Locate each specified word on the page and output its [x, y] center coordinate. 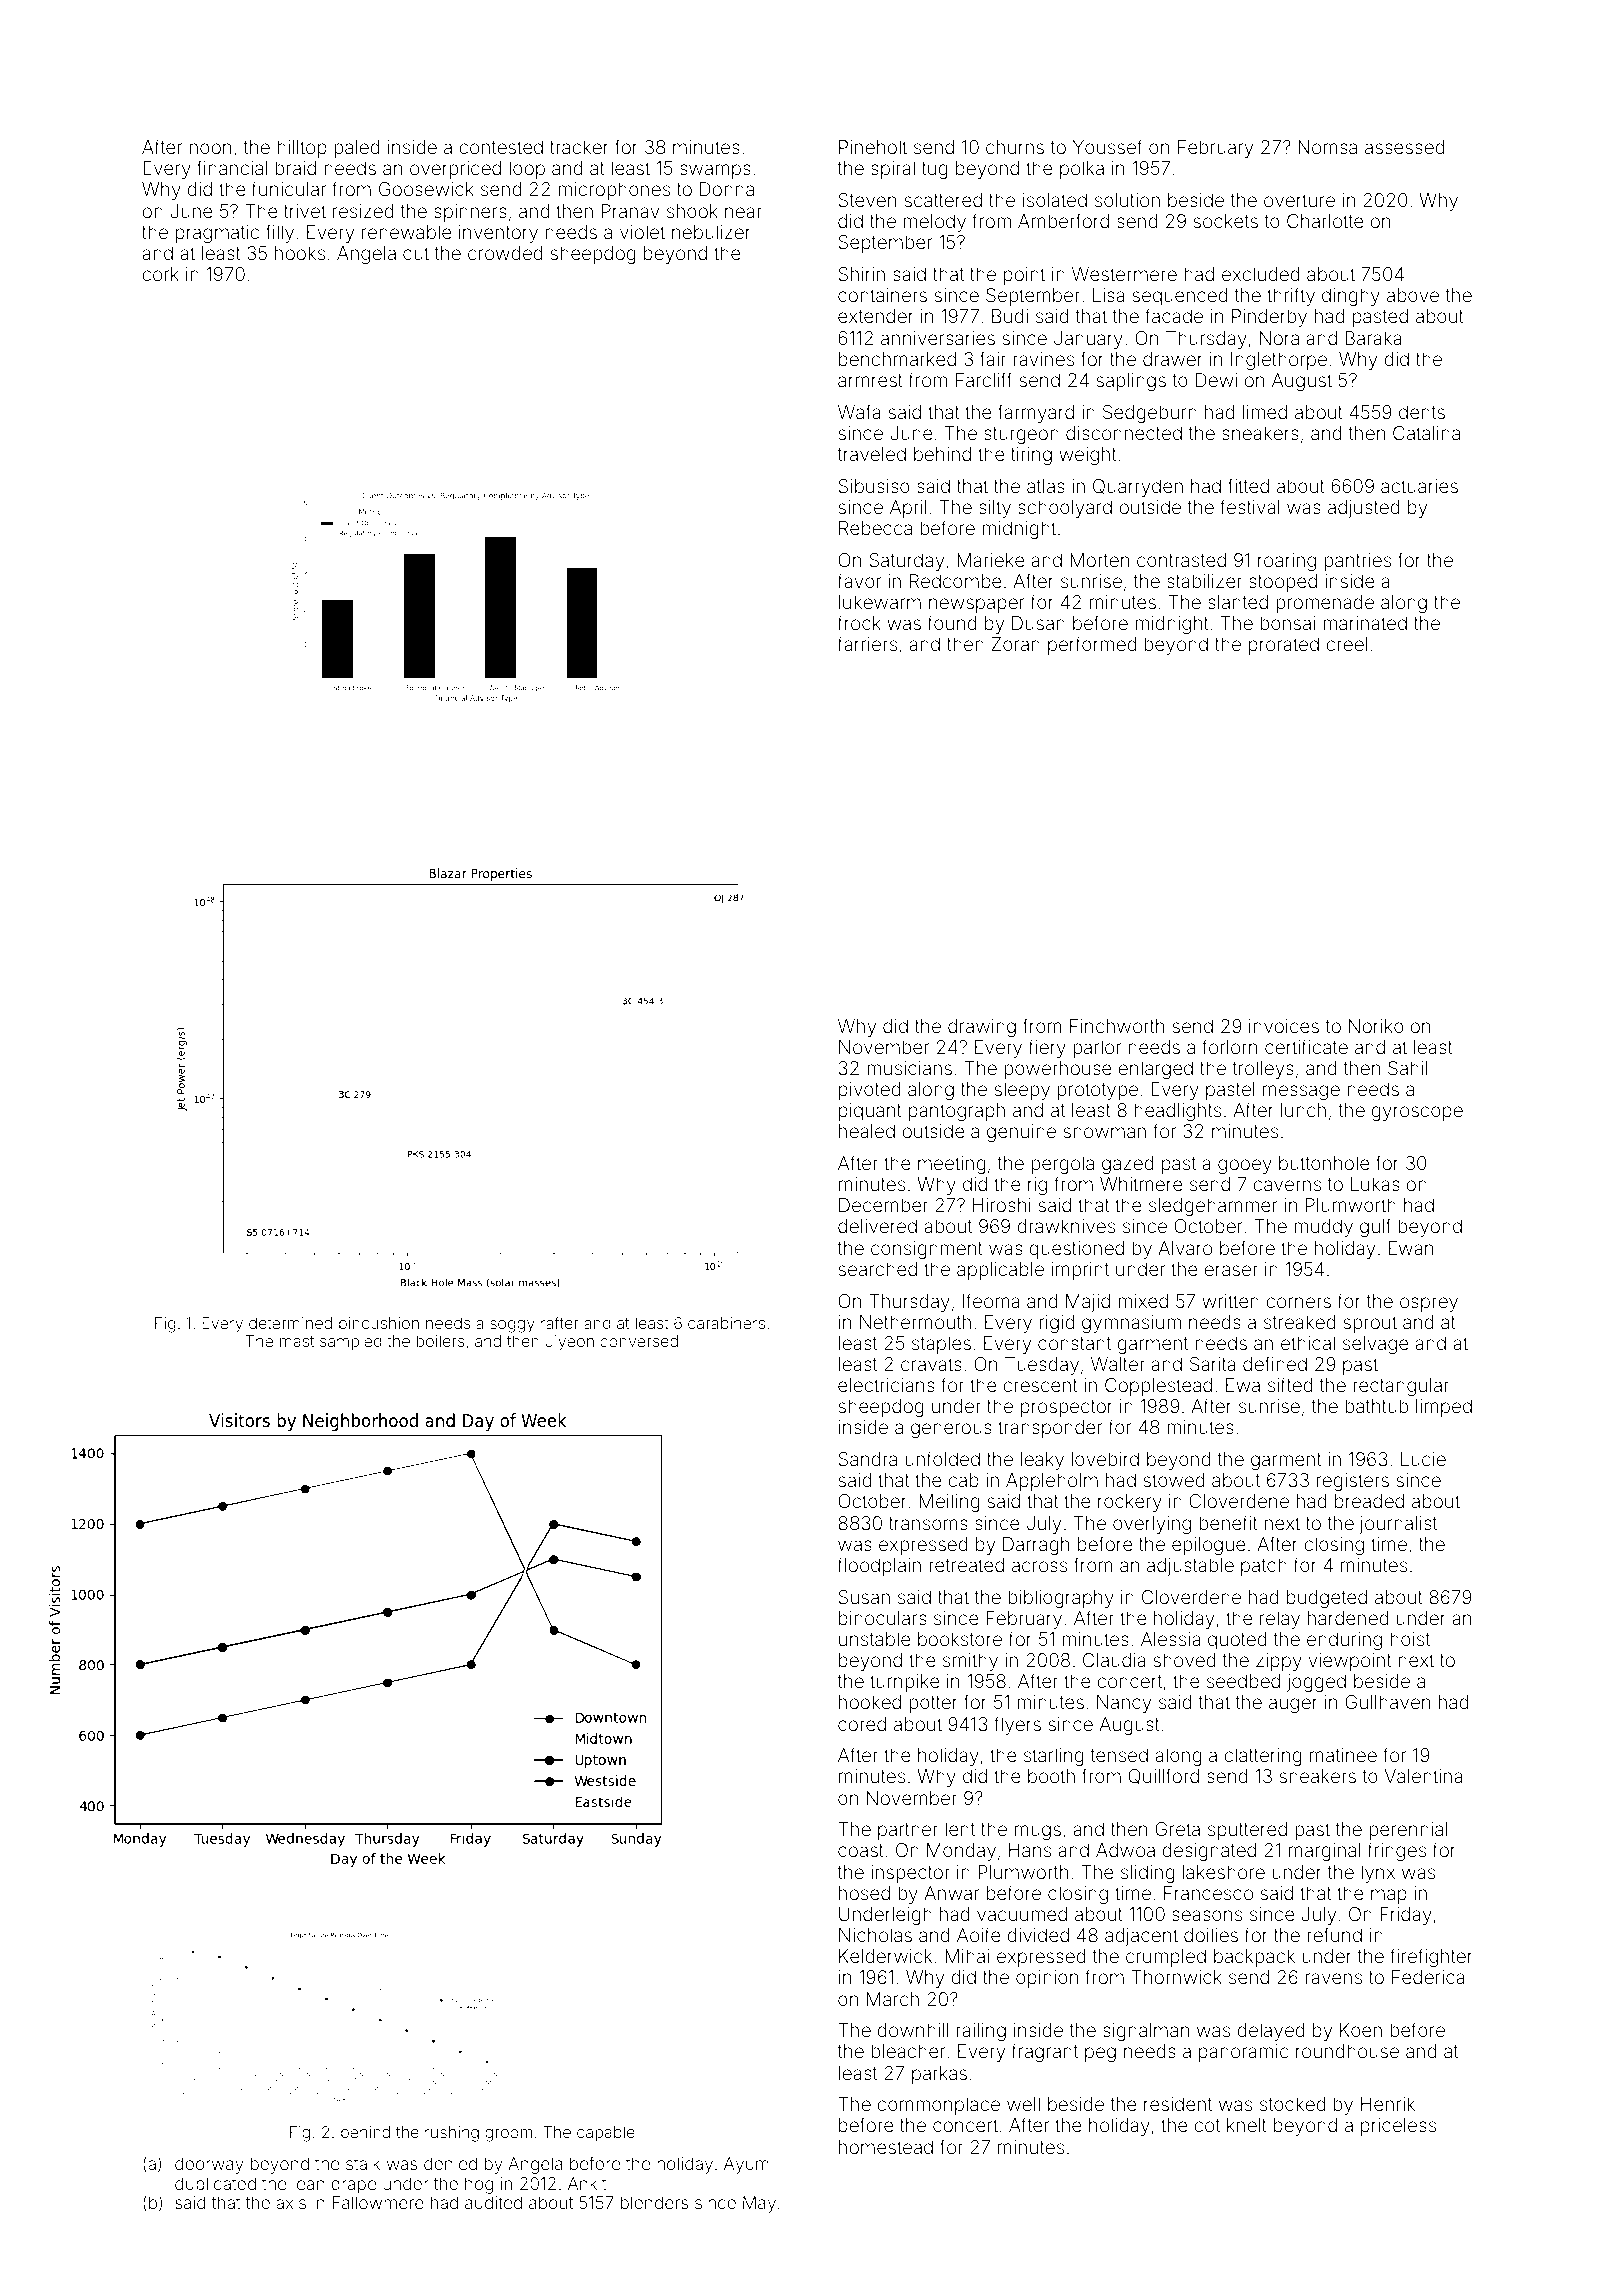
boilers [440, 1341]
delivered [877, 1226]
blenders [654, 2202]
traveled [872, 454]
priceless [1398, 2127]
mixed [1143, 1301]
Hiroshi [1002, 1205]
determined [290, 1323]
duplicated [215, 2185]
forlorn [1229, 1046]
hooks [300, 253]
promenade [1325, 604]
